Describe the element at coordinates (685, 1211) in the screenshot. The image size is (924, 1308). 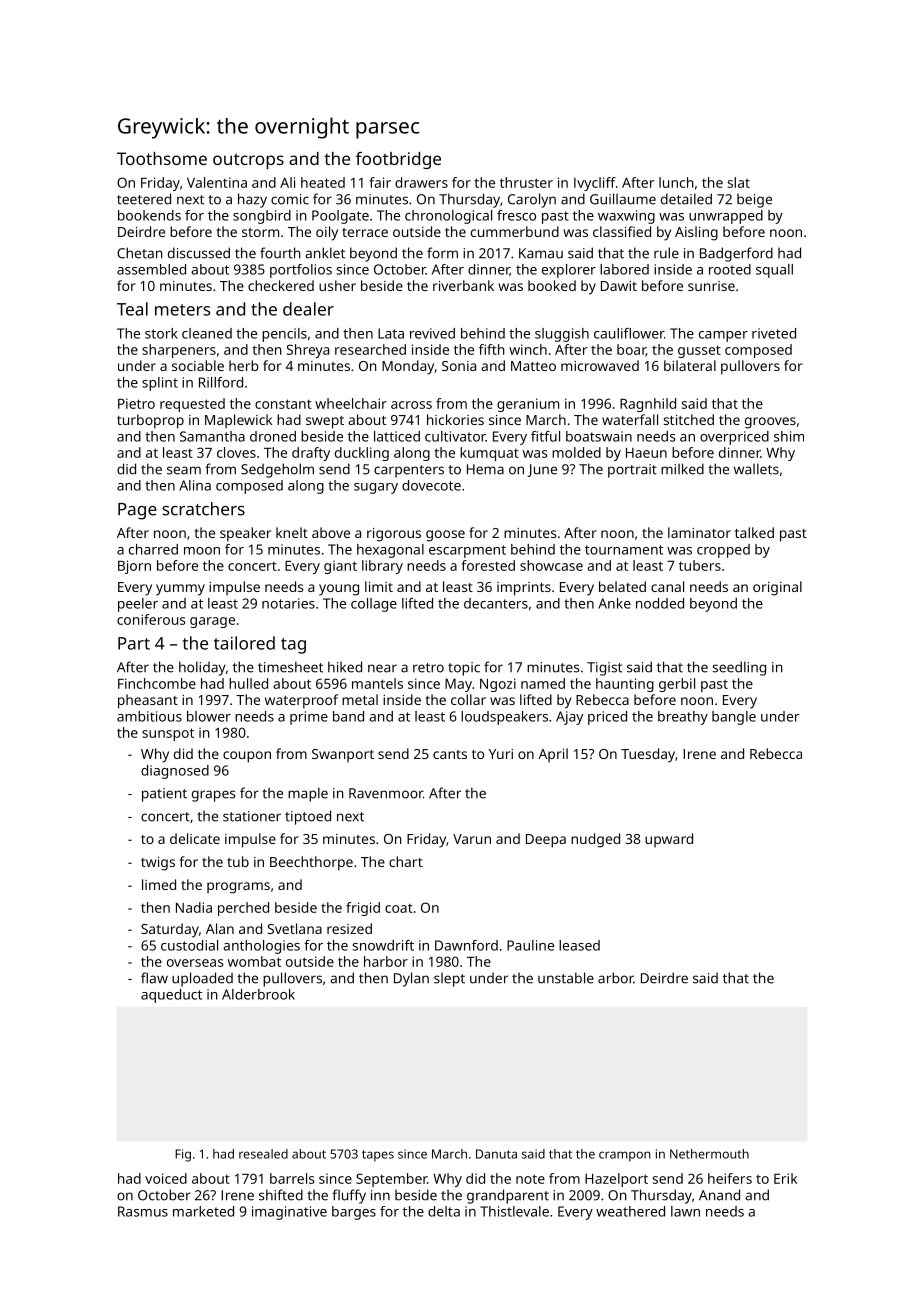
I see `lawn` at that location.
